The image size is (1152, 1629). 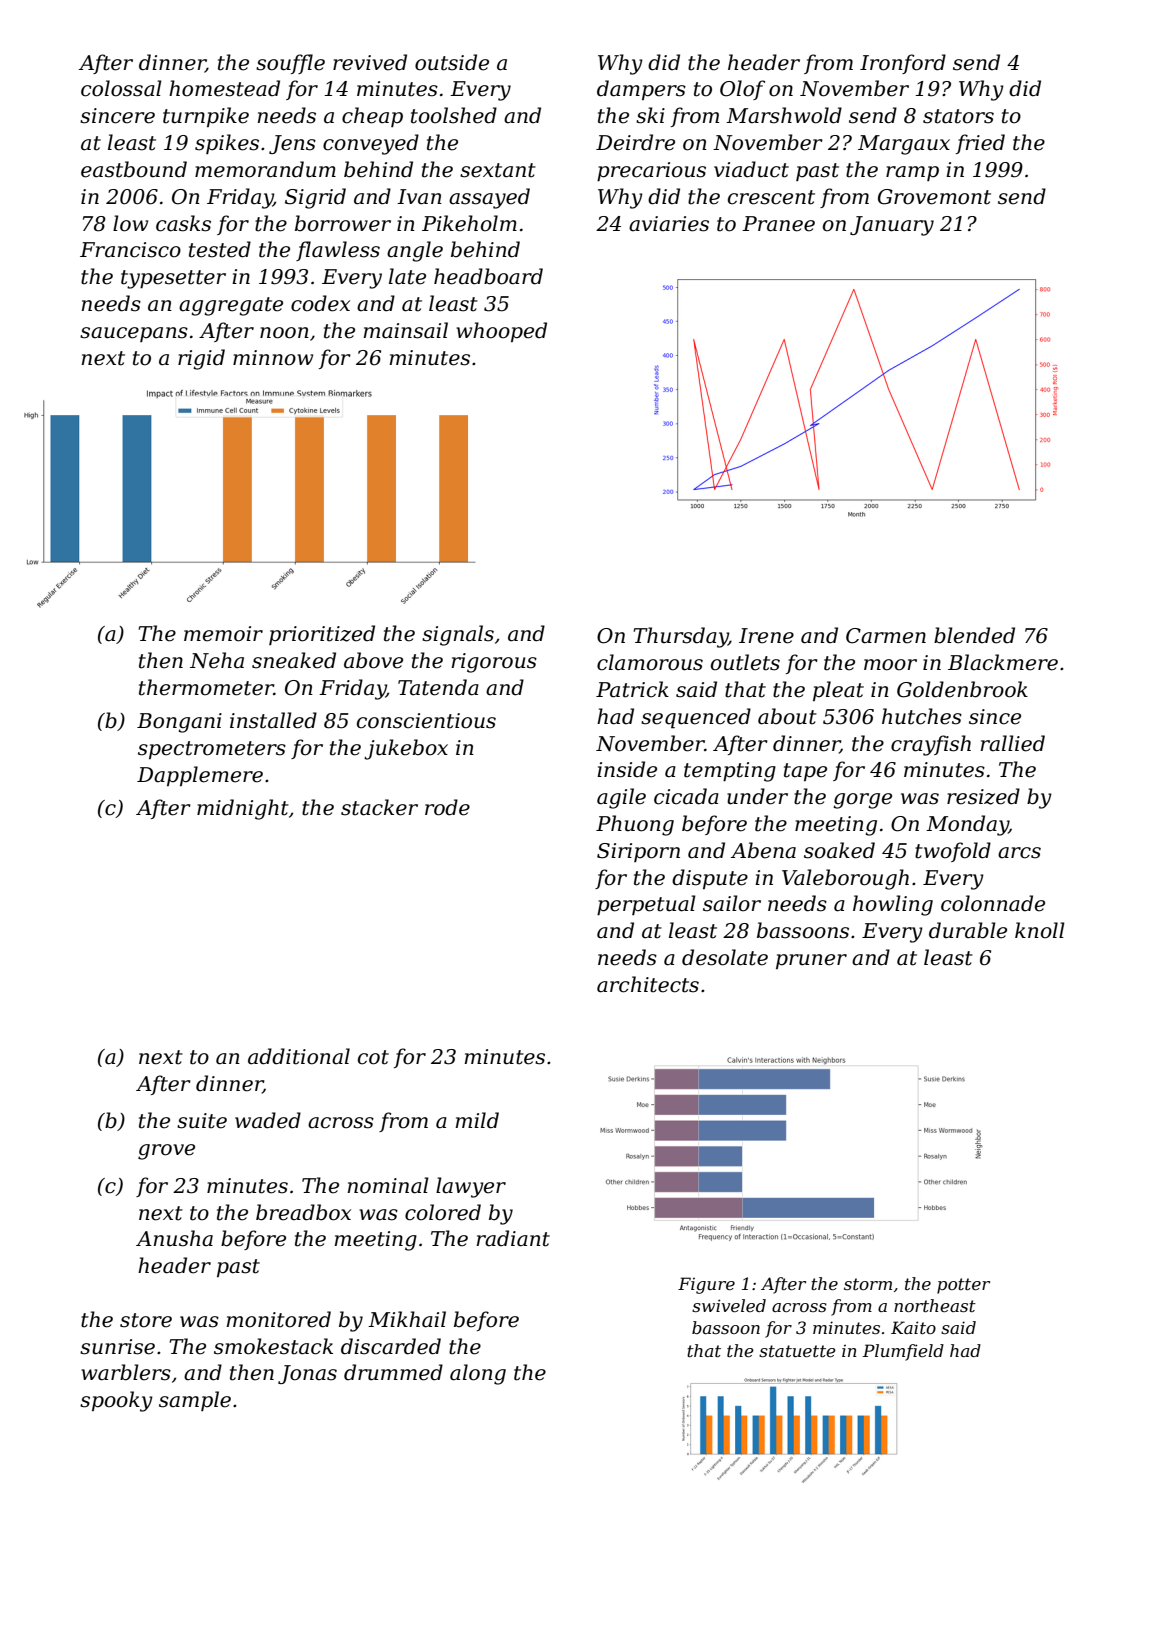 What do you see at coordinates (862, 801) in the screenshot?
I see `gorge` at bounding box center [862, 801].
